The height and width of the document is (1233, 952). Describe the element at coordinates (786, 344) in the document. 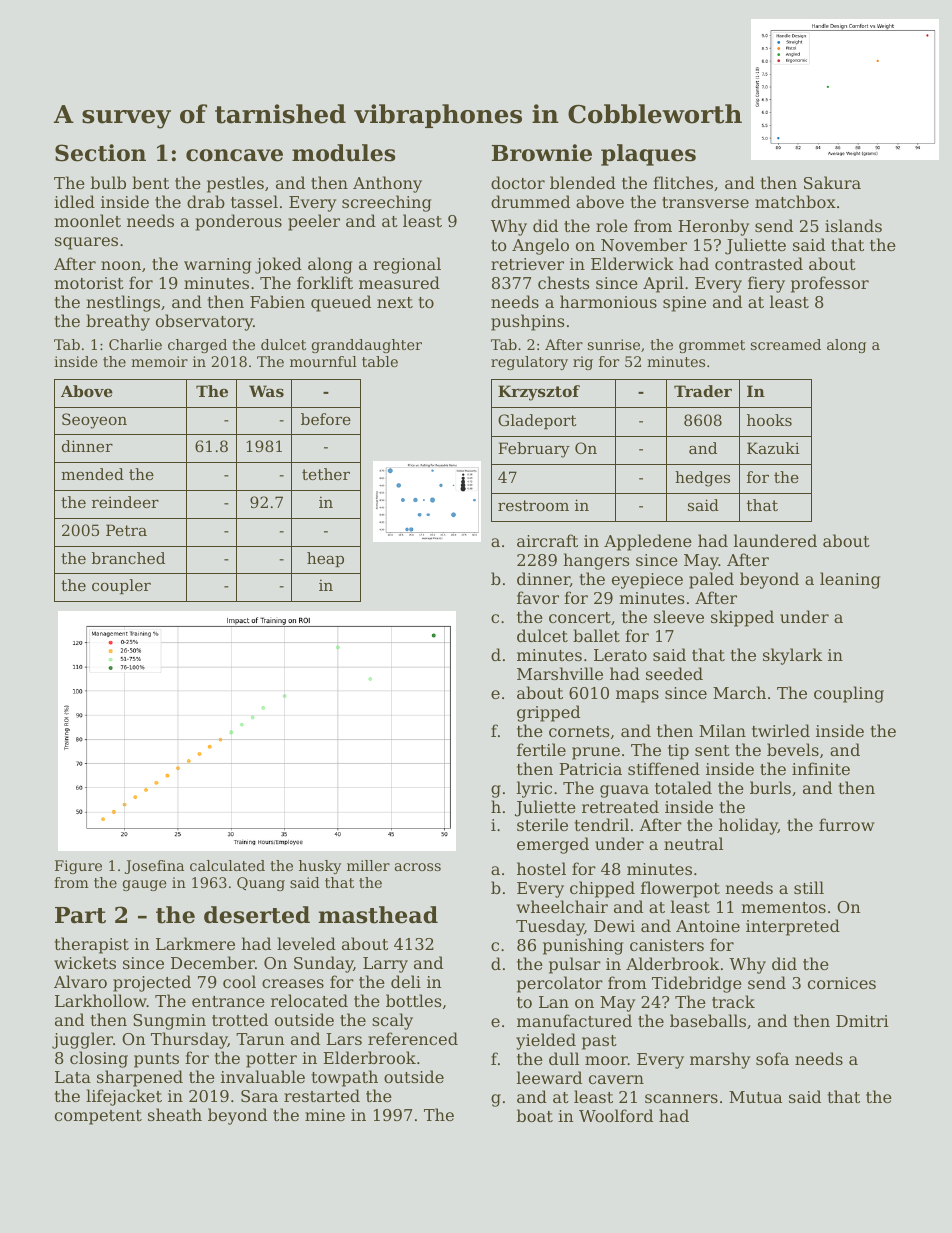

I see `screamed` at that location.
